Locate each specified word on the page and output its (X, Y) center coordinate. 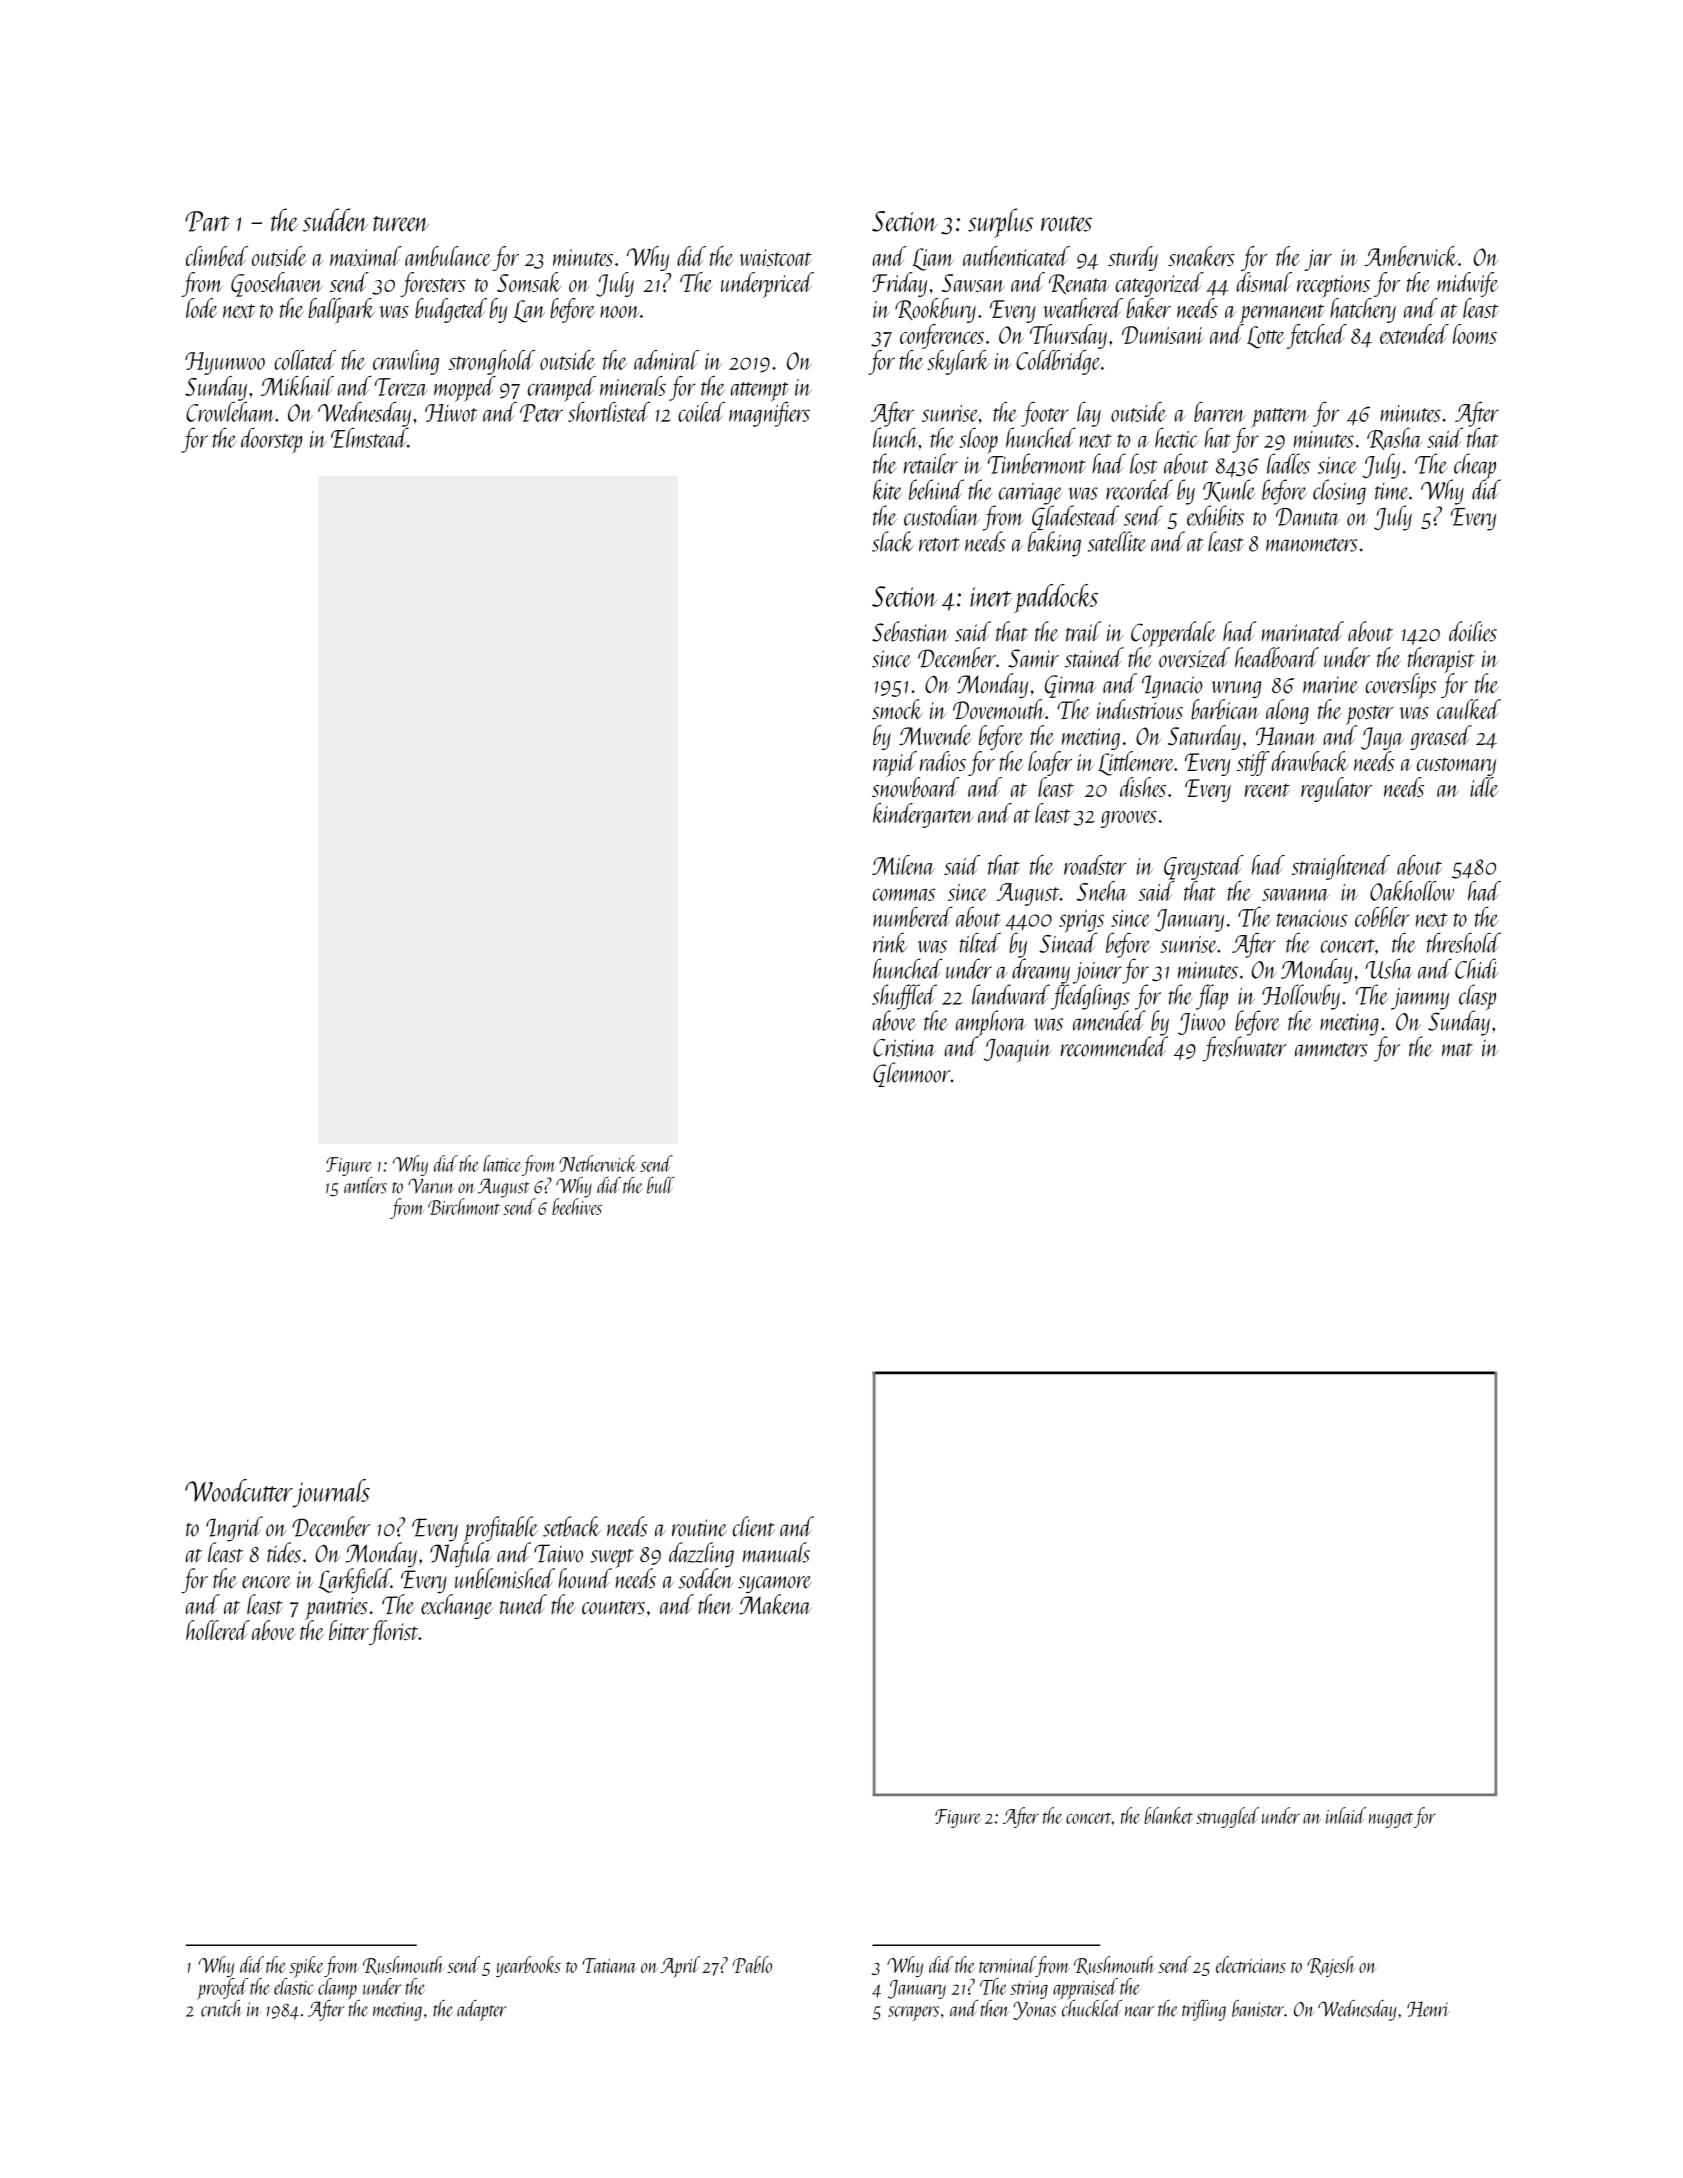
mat (1457, 1050)
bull (661, 1185)
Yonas (1034, 2010)
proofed (222, 1989)
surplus (1000, 223)
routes (1066, 224)
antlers (365, 1185)
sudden (335, 220)
